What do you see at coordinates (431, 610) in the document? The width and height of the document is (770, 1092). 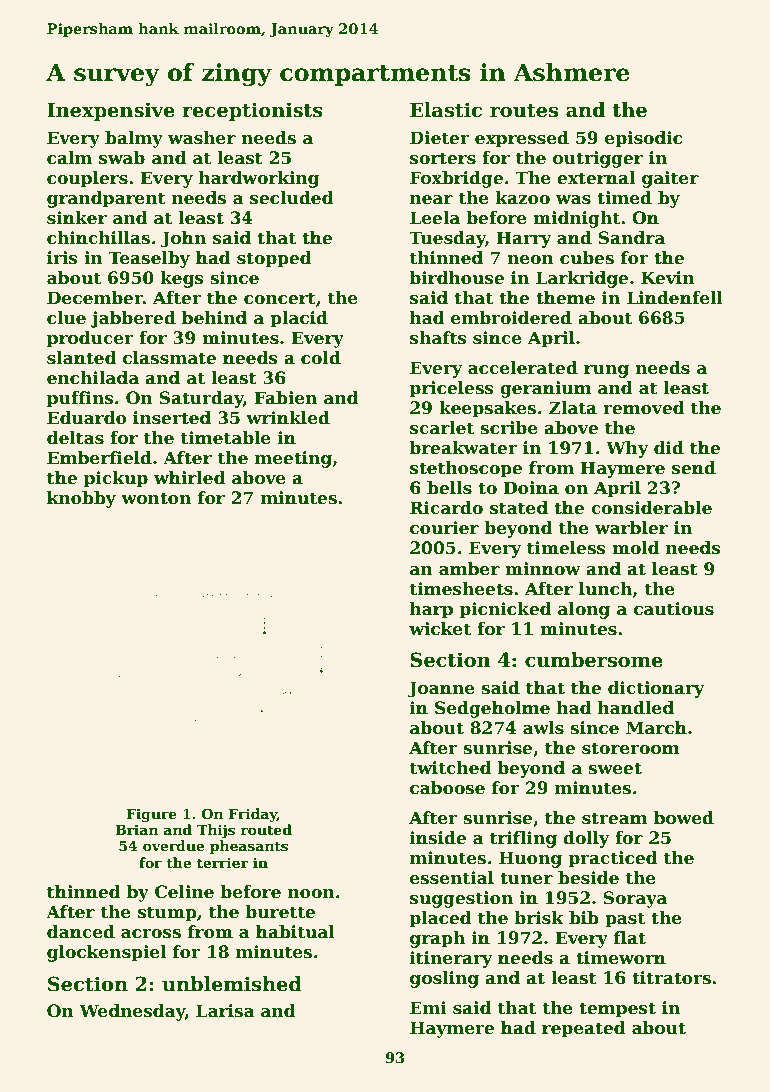 I see `harp` at bounding box center [431, 610].
